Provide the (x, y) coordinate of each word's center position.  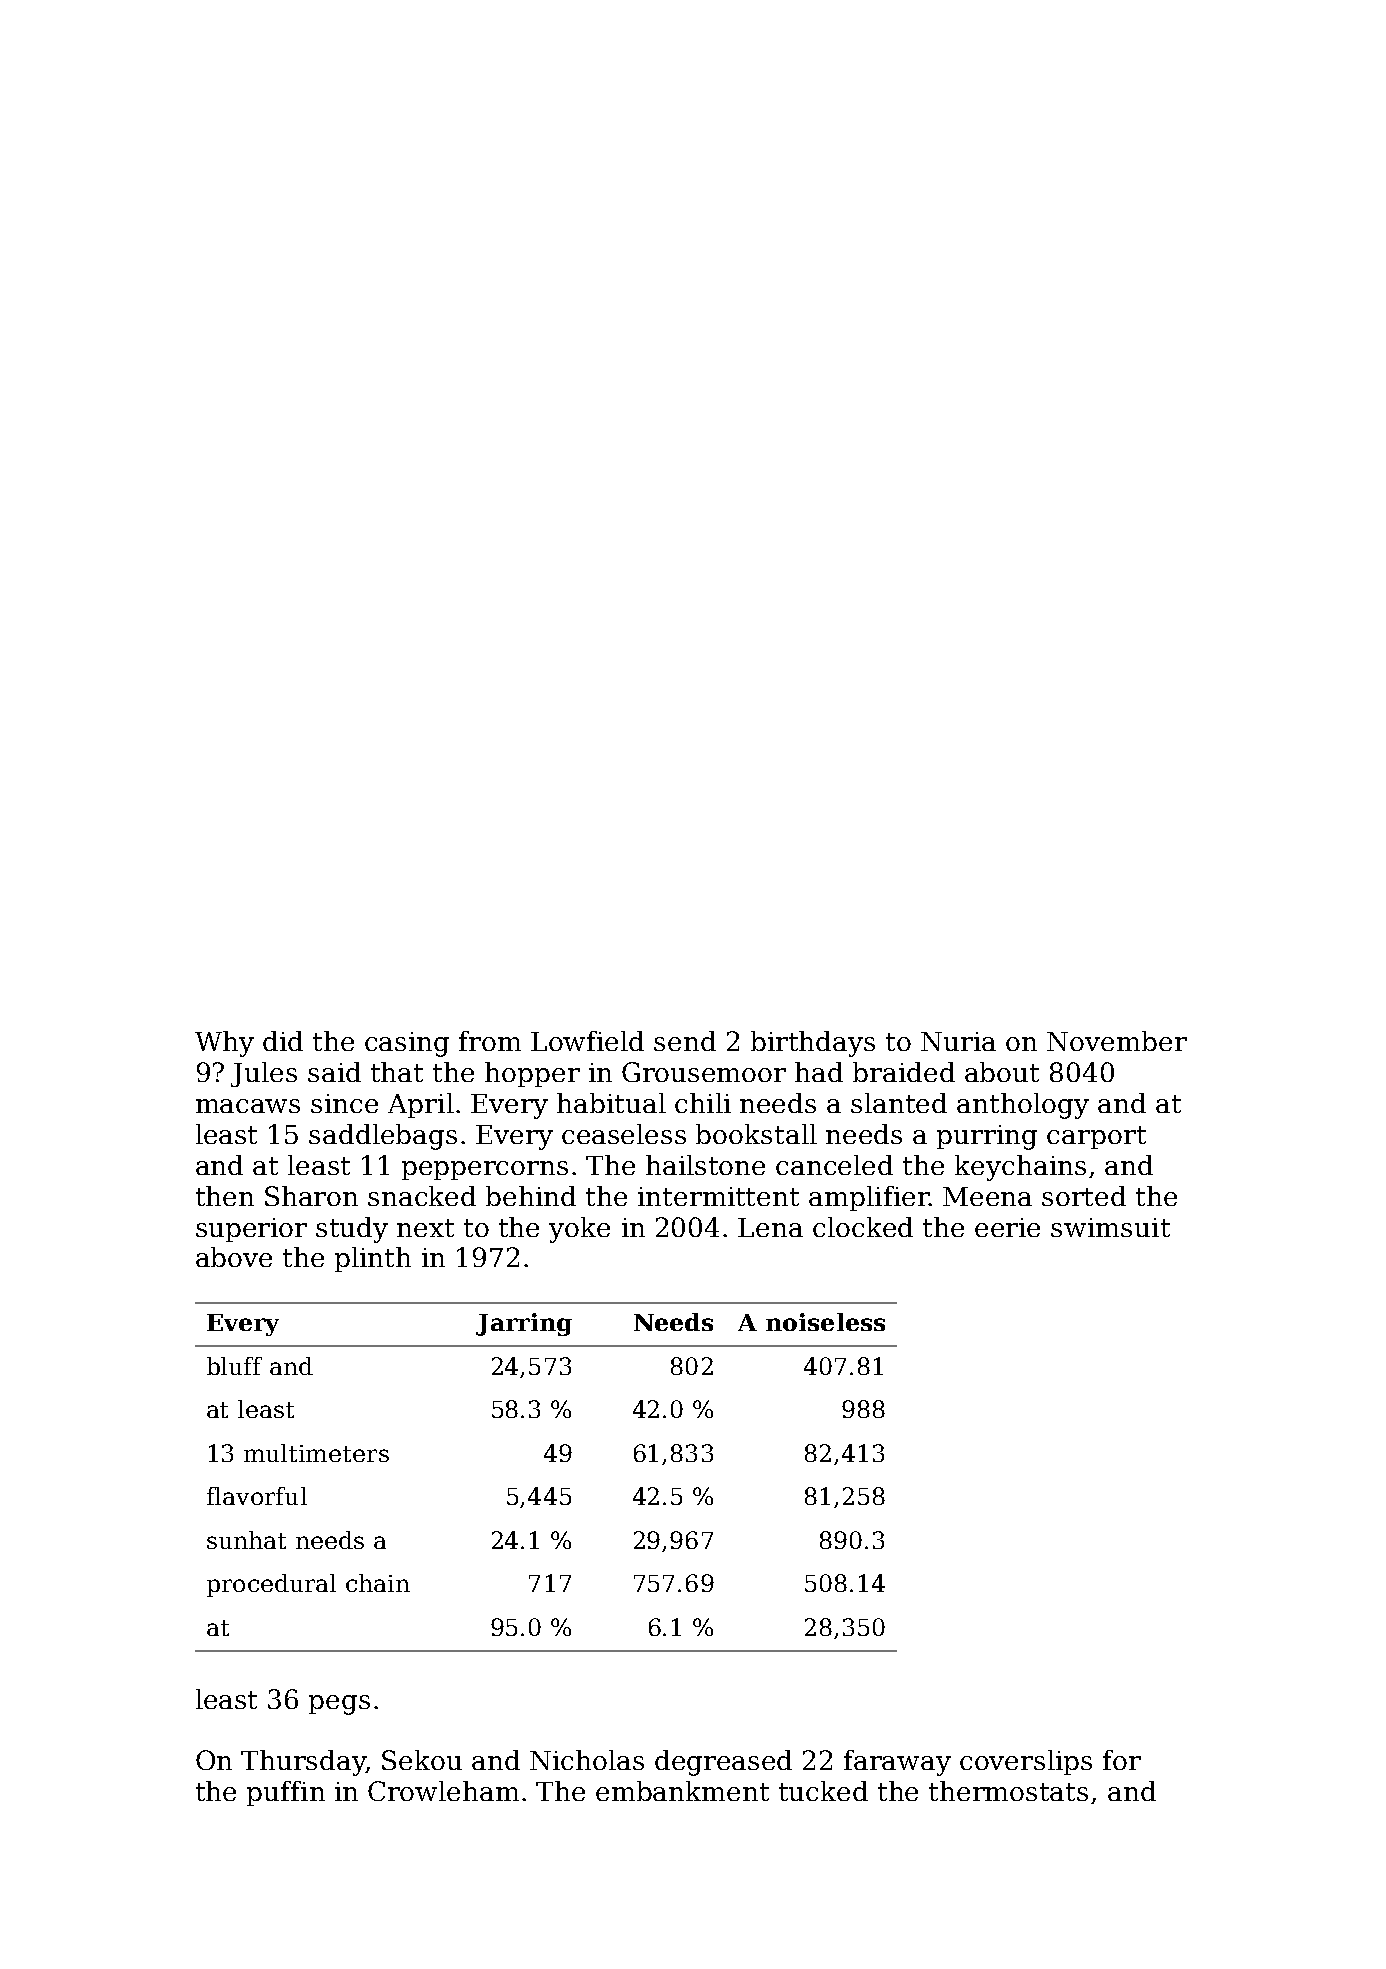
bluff (234, 1366)
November (1117, 1041)
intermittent (718, 1196)
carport (1096, 1137)
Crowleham (443, 1791)
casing (407, 1044)
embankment (682, 1791)
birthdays (813, 1044)
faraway (897, 1763)
